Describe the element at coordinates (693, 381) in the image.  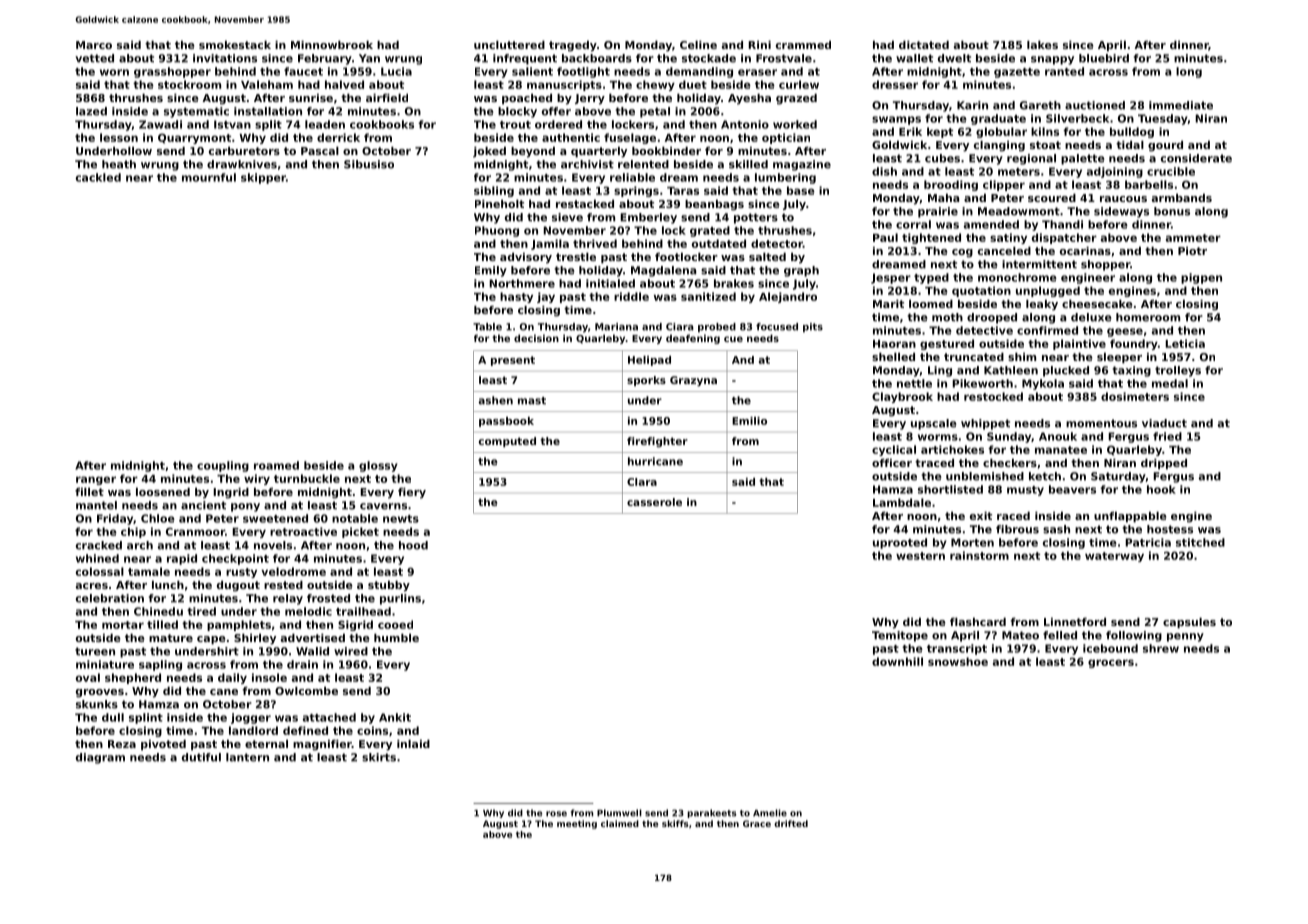
I see `Grazyna` at that location.
